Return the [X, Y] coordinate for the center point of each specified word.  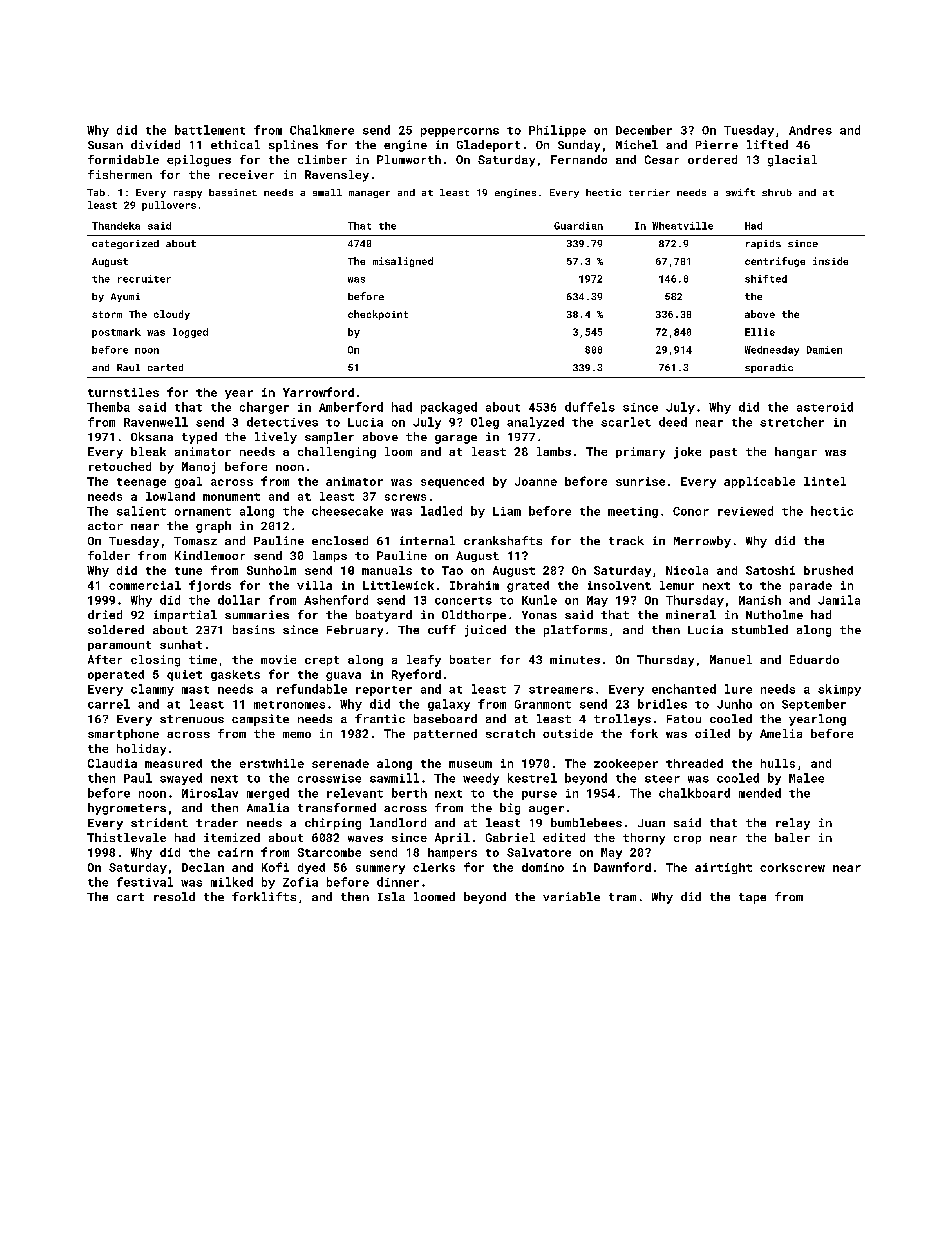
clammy [152, 690]
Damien [824, 350]
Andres [810, 130]
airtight [723, 868]
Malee [806, 778]
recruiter [144, 279]
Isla [391, 896]
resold [174, 896]
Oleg [485, 423]
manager [369, 194]
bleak [148, 451]
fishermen [120, 174]
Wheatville [682, 226]
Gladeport [488, 146]
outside [568, 733]
